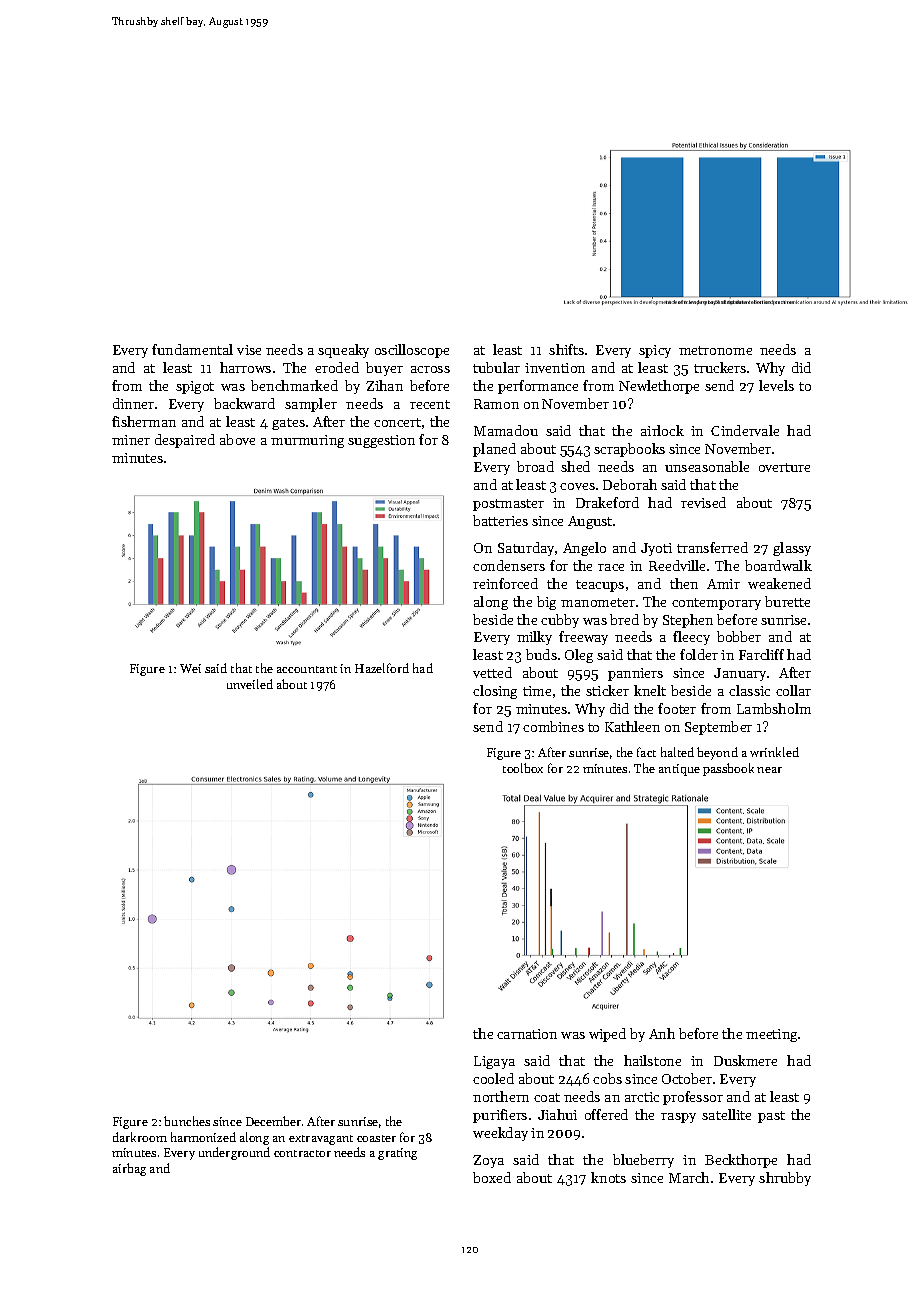  I want to click on batteries, so click(500, 520).
